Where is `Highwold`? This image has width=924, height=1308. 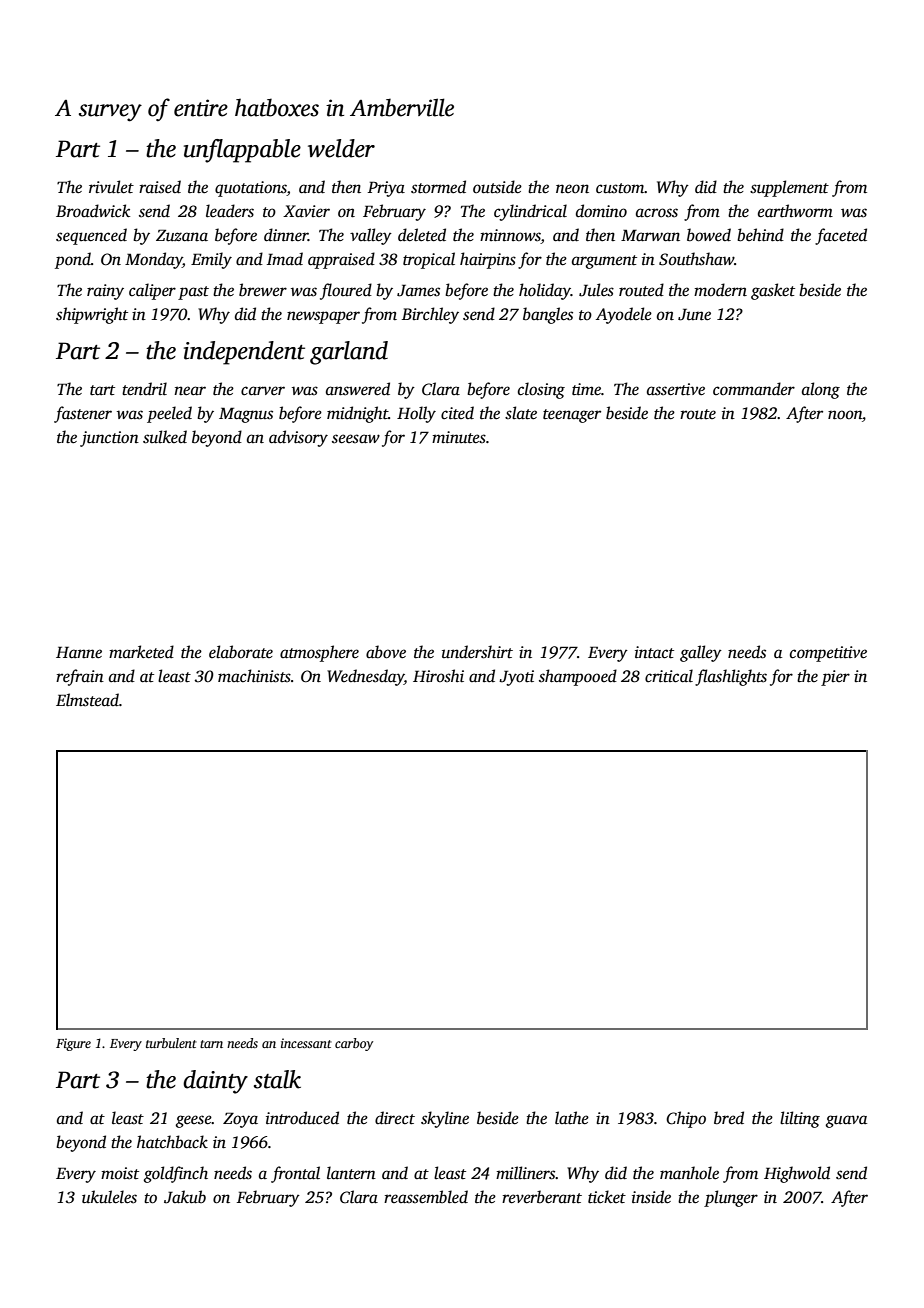
Highwold is located at coordinates (797, 1174).
